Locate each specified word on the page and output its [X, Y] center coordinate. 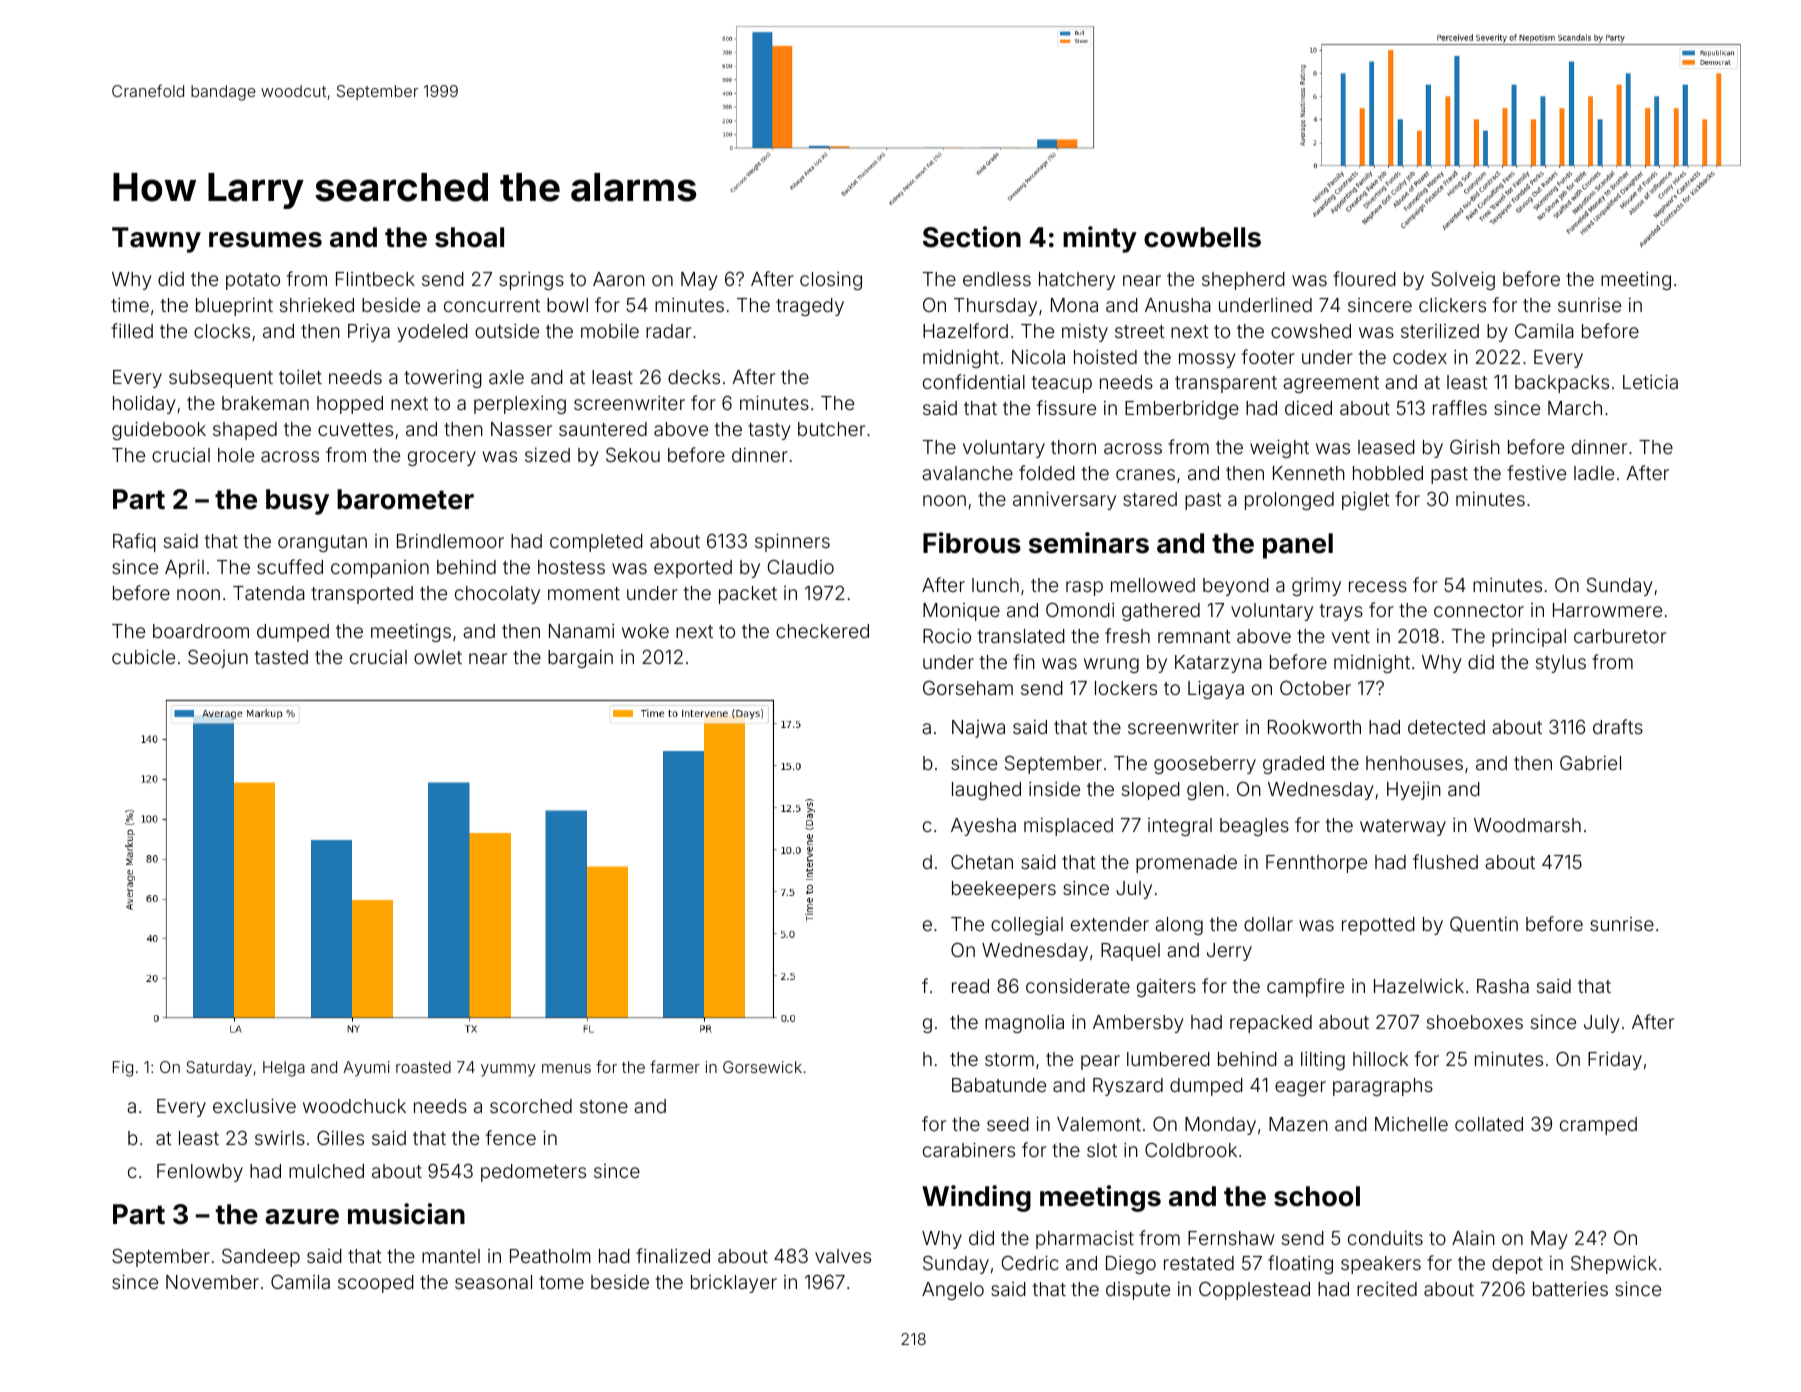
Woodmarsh [1527, 825]
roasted [423, 1067]
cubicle [143, 656]
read [970, 986]
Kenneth [1309, 473]
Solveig [1463, 280]
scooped [376, 1284]
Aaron [619, 279]
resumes [265, 240]
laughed [986, 791]
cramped [1598, 1126]
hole [236, 455]
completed [596, 543]
